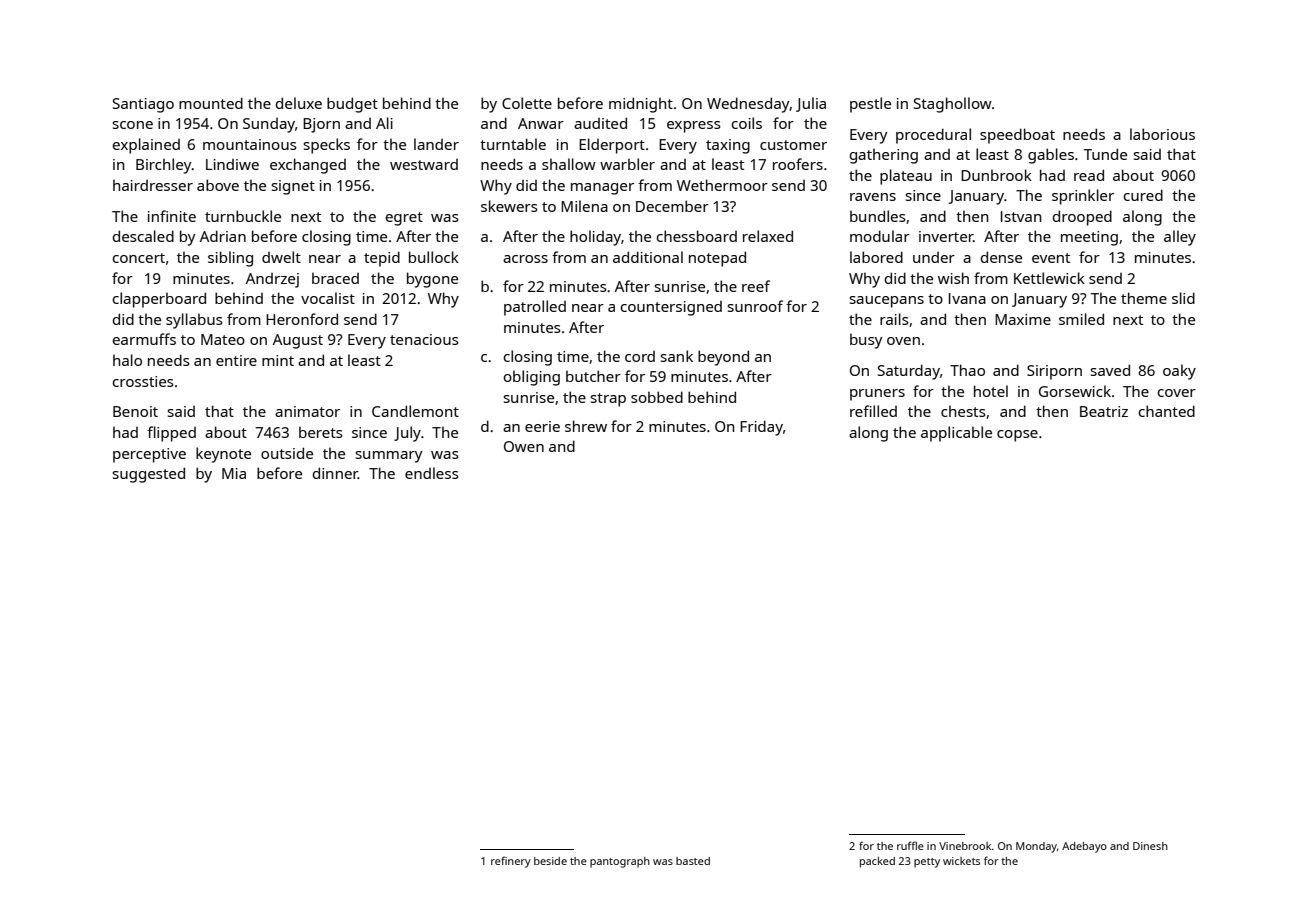 The image size is (1308, 924). I want to click on refinery, so click(511, 862).
